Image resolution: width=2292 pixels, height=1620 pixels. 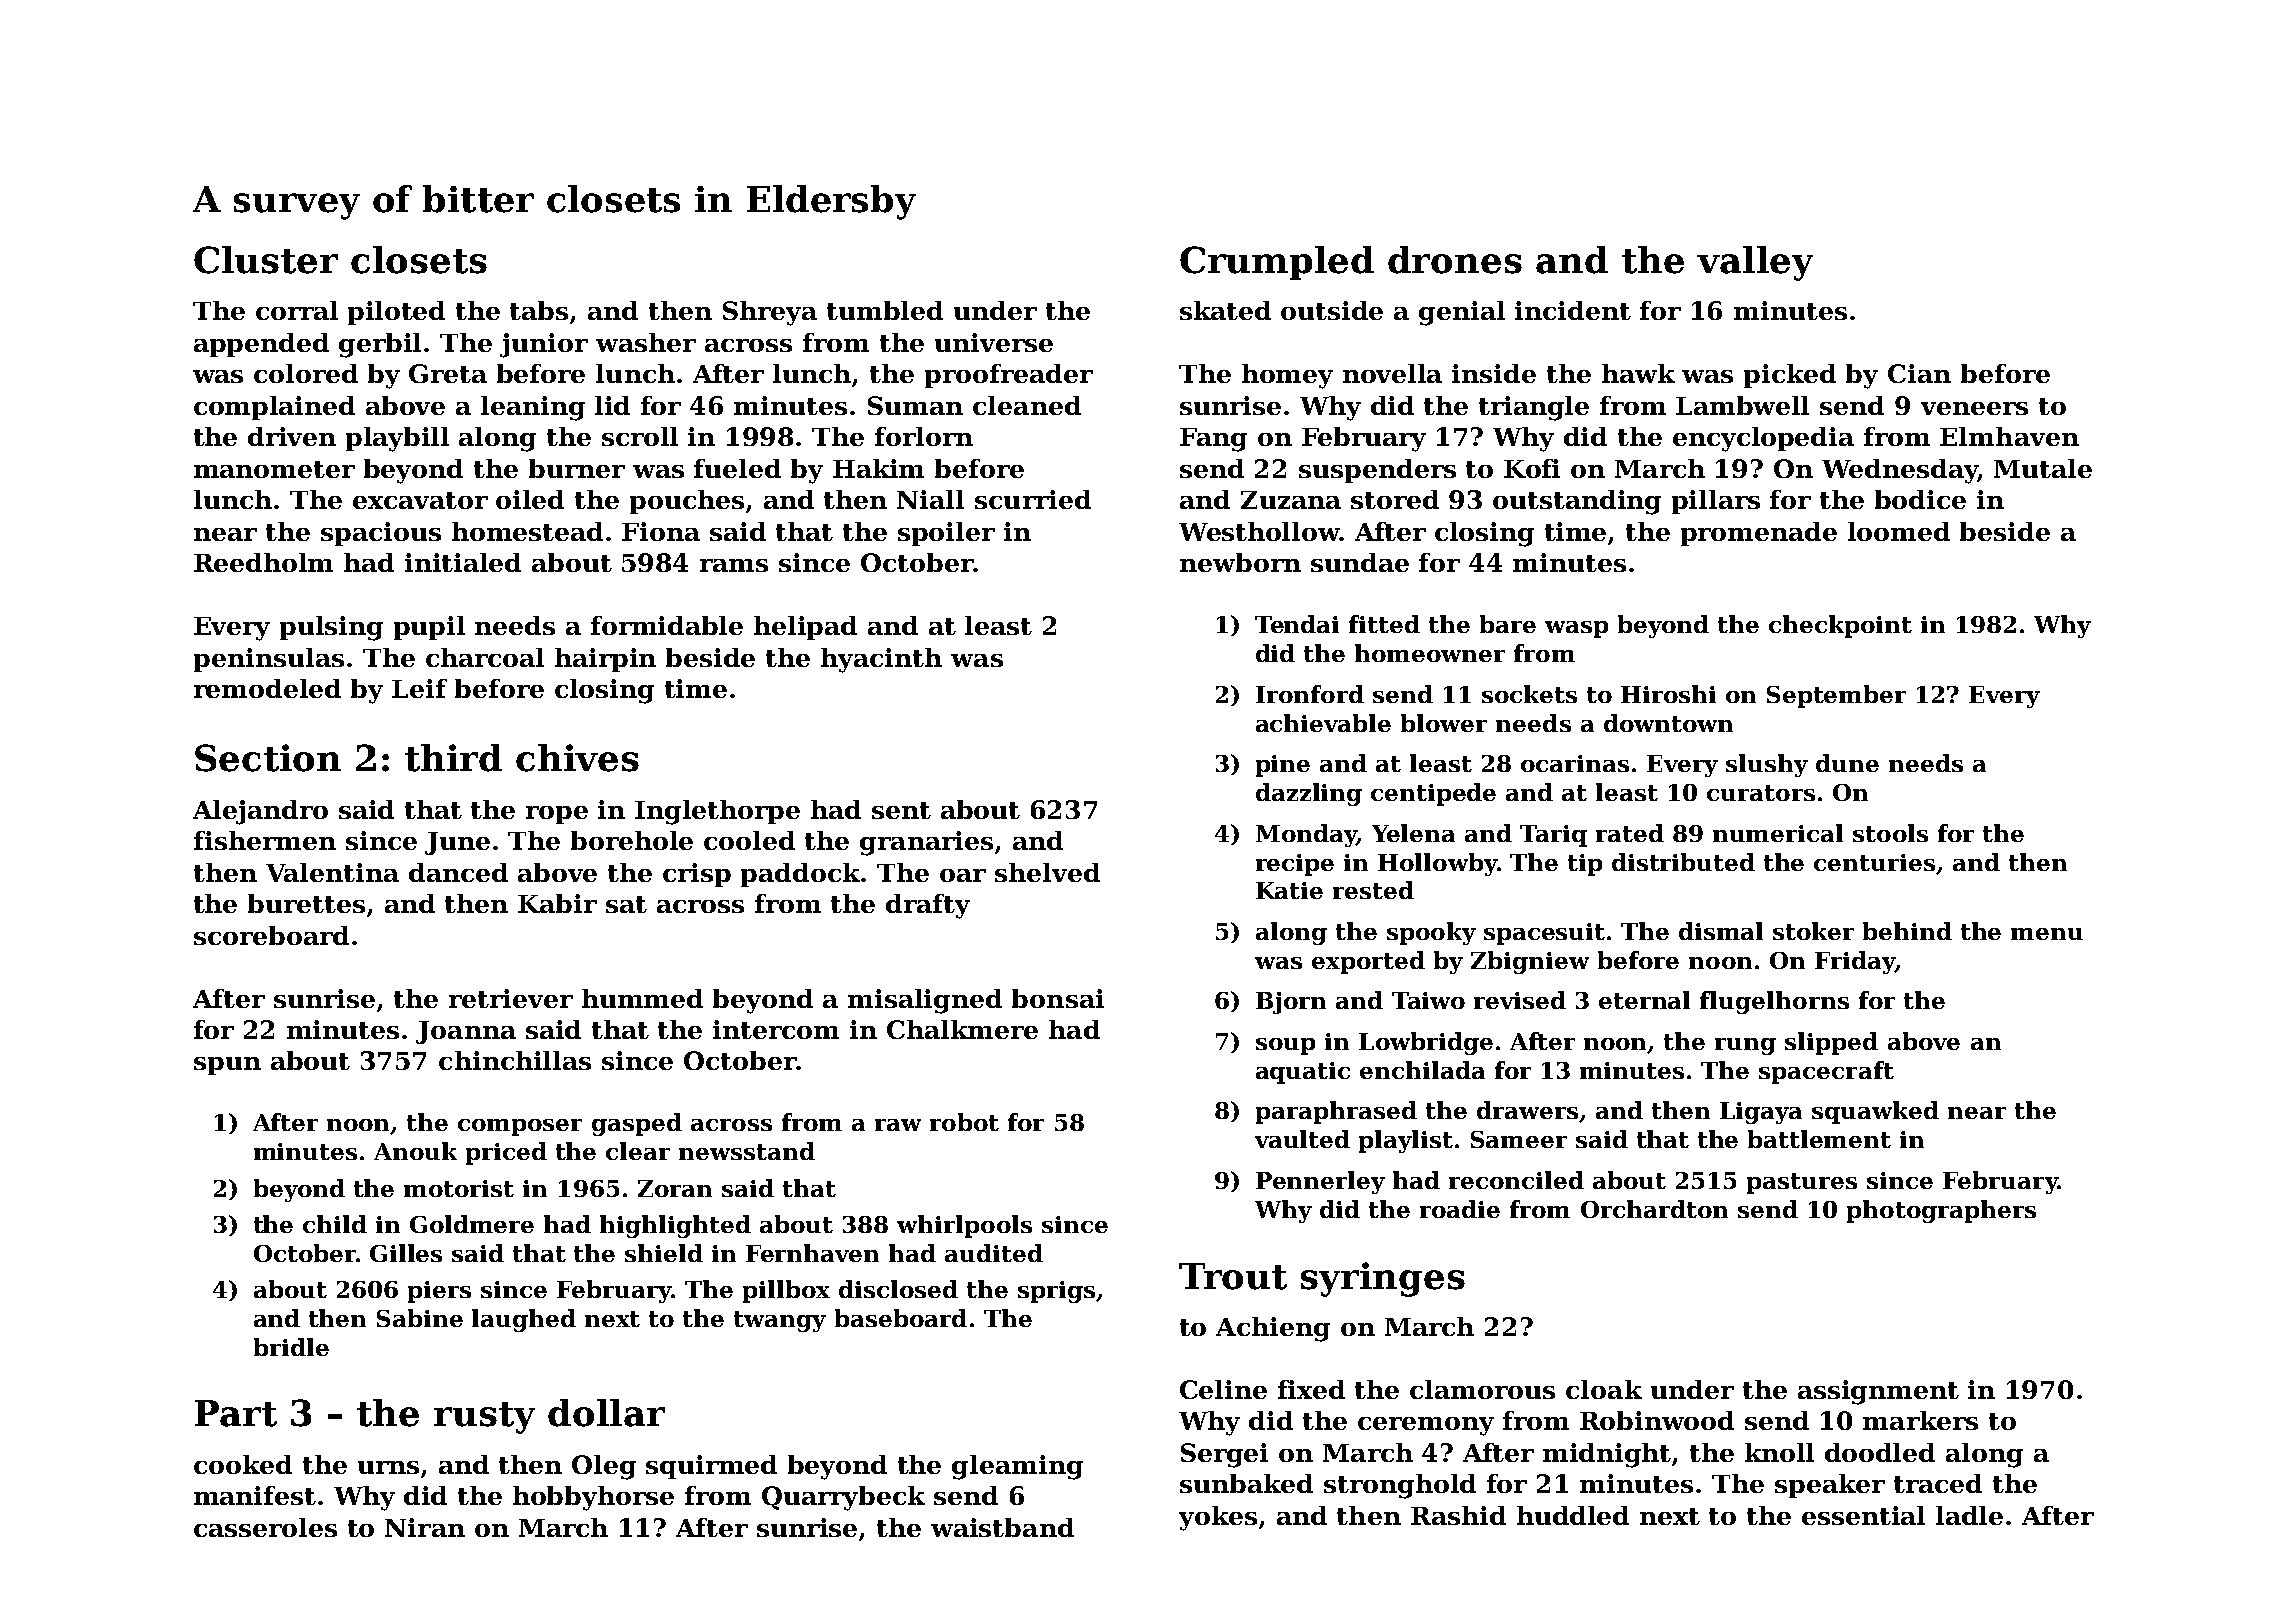 What do you see at coordinates (1755, 263) in the page?
I see `valley` at bounding box center [1755, 263].
